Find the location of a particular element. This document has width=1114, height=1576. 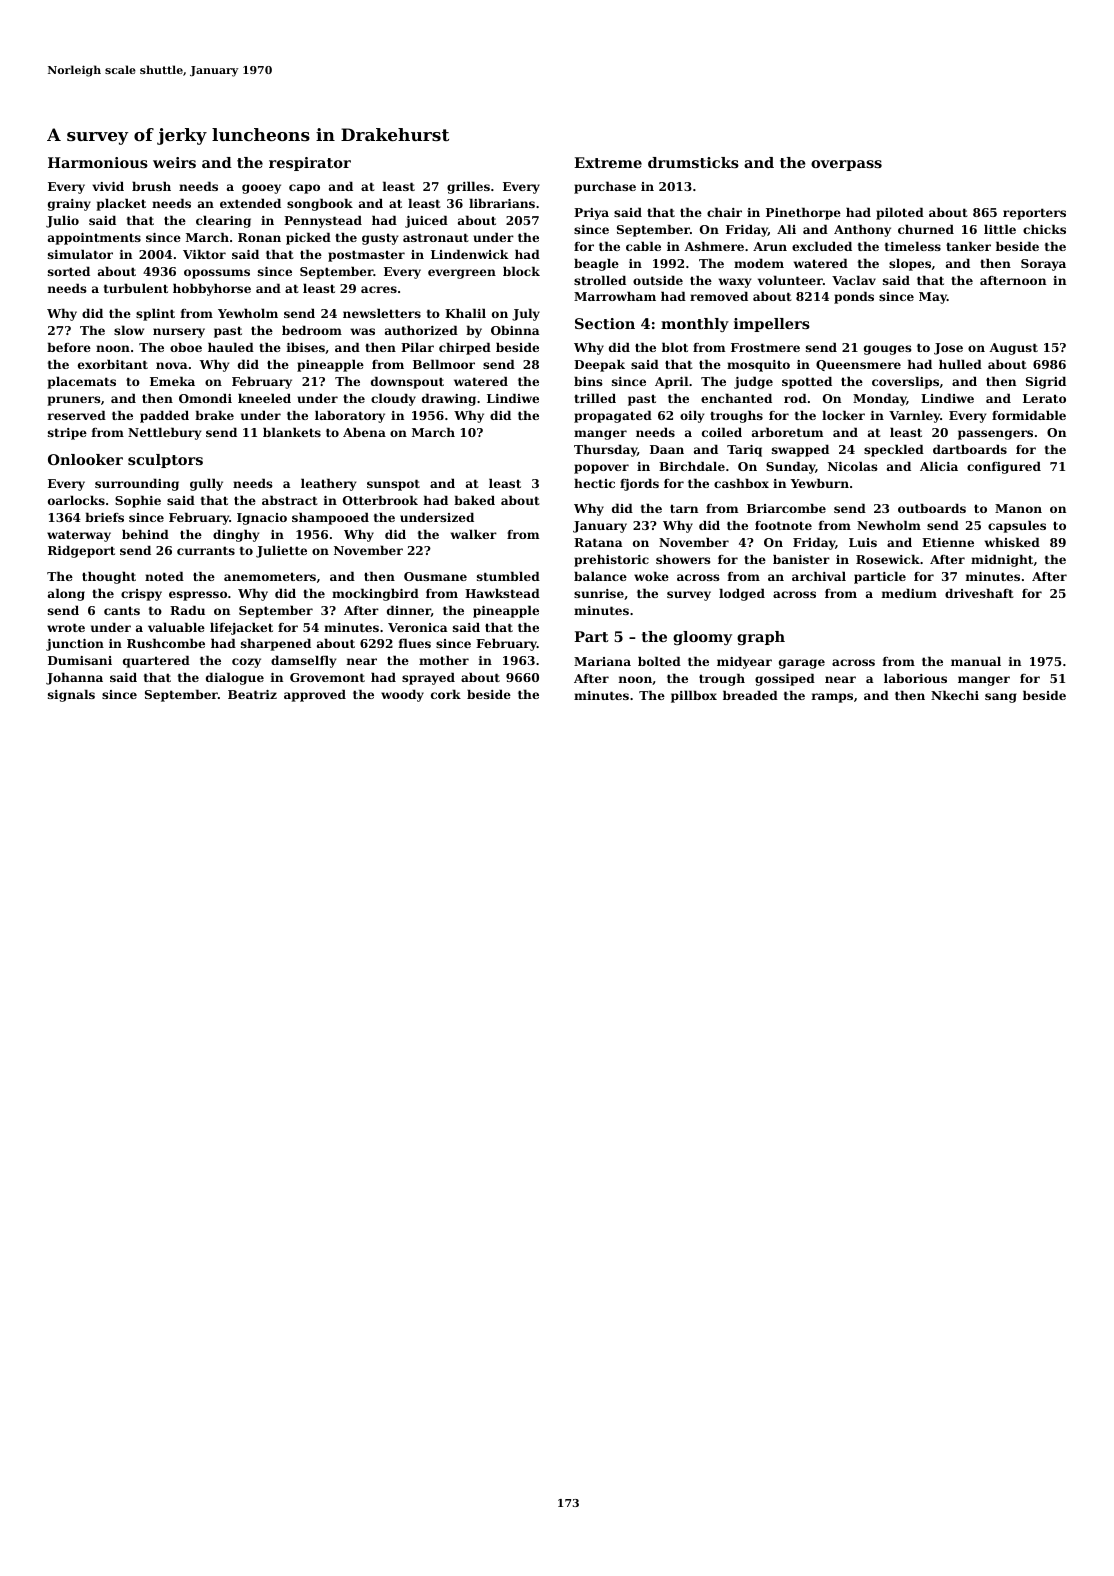

appointments is located at coordinates (94, 239).
